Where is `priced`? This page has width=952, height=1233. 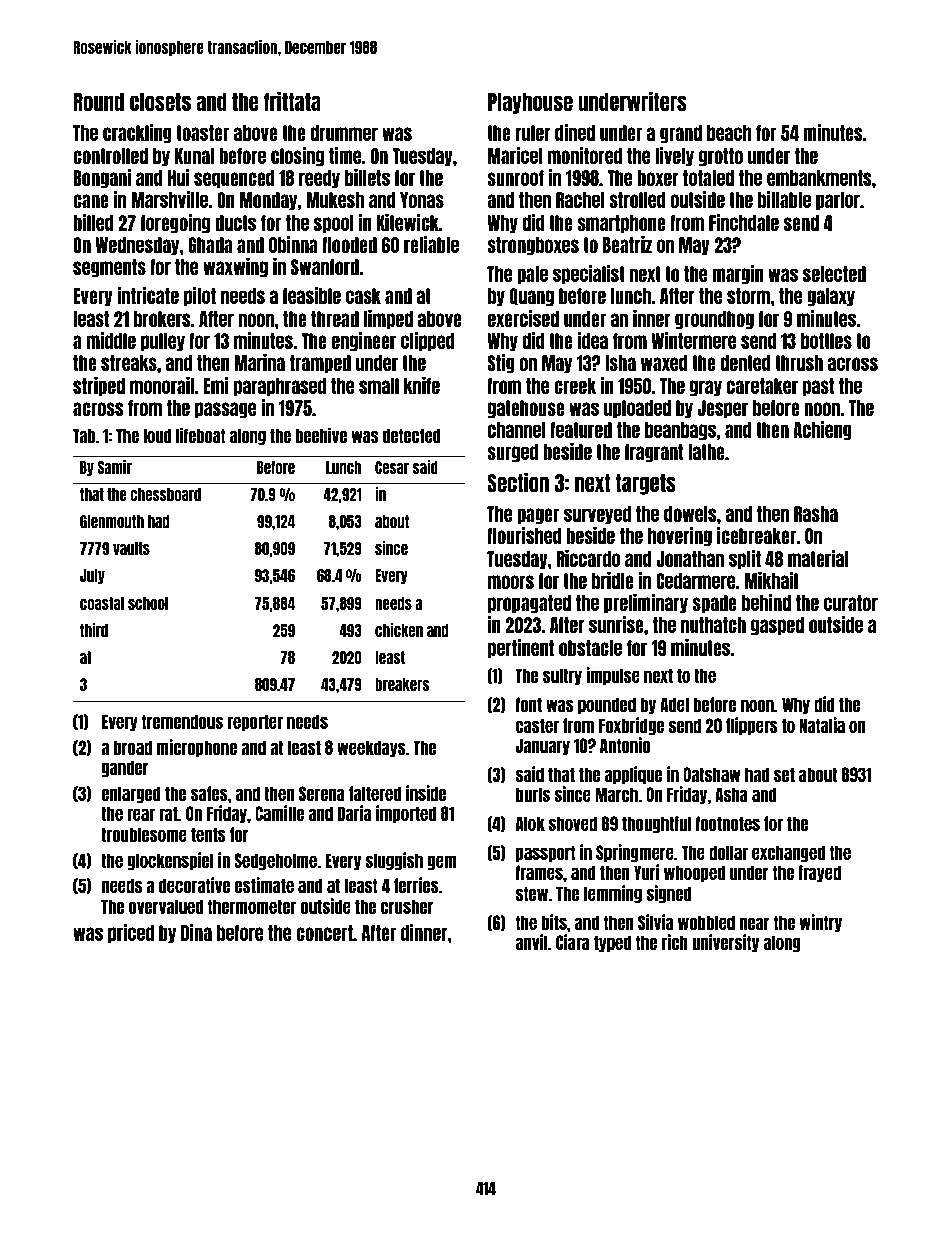 priced is located at coordinates (131, 933).
